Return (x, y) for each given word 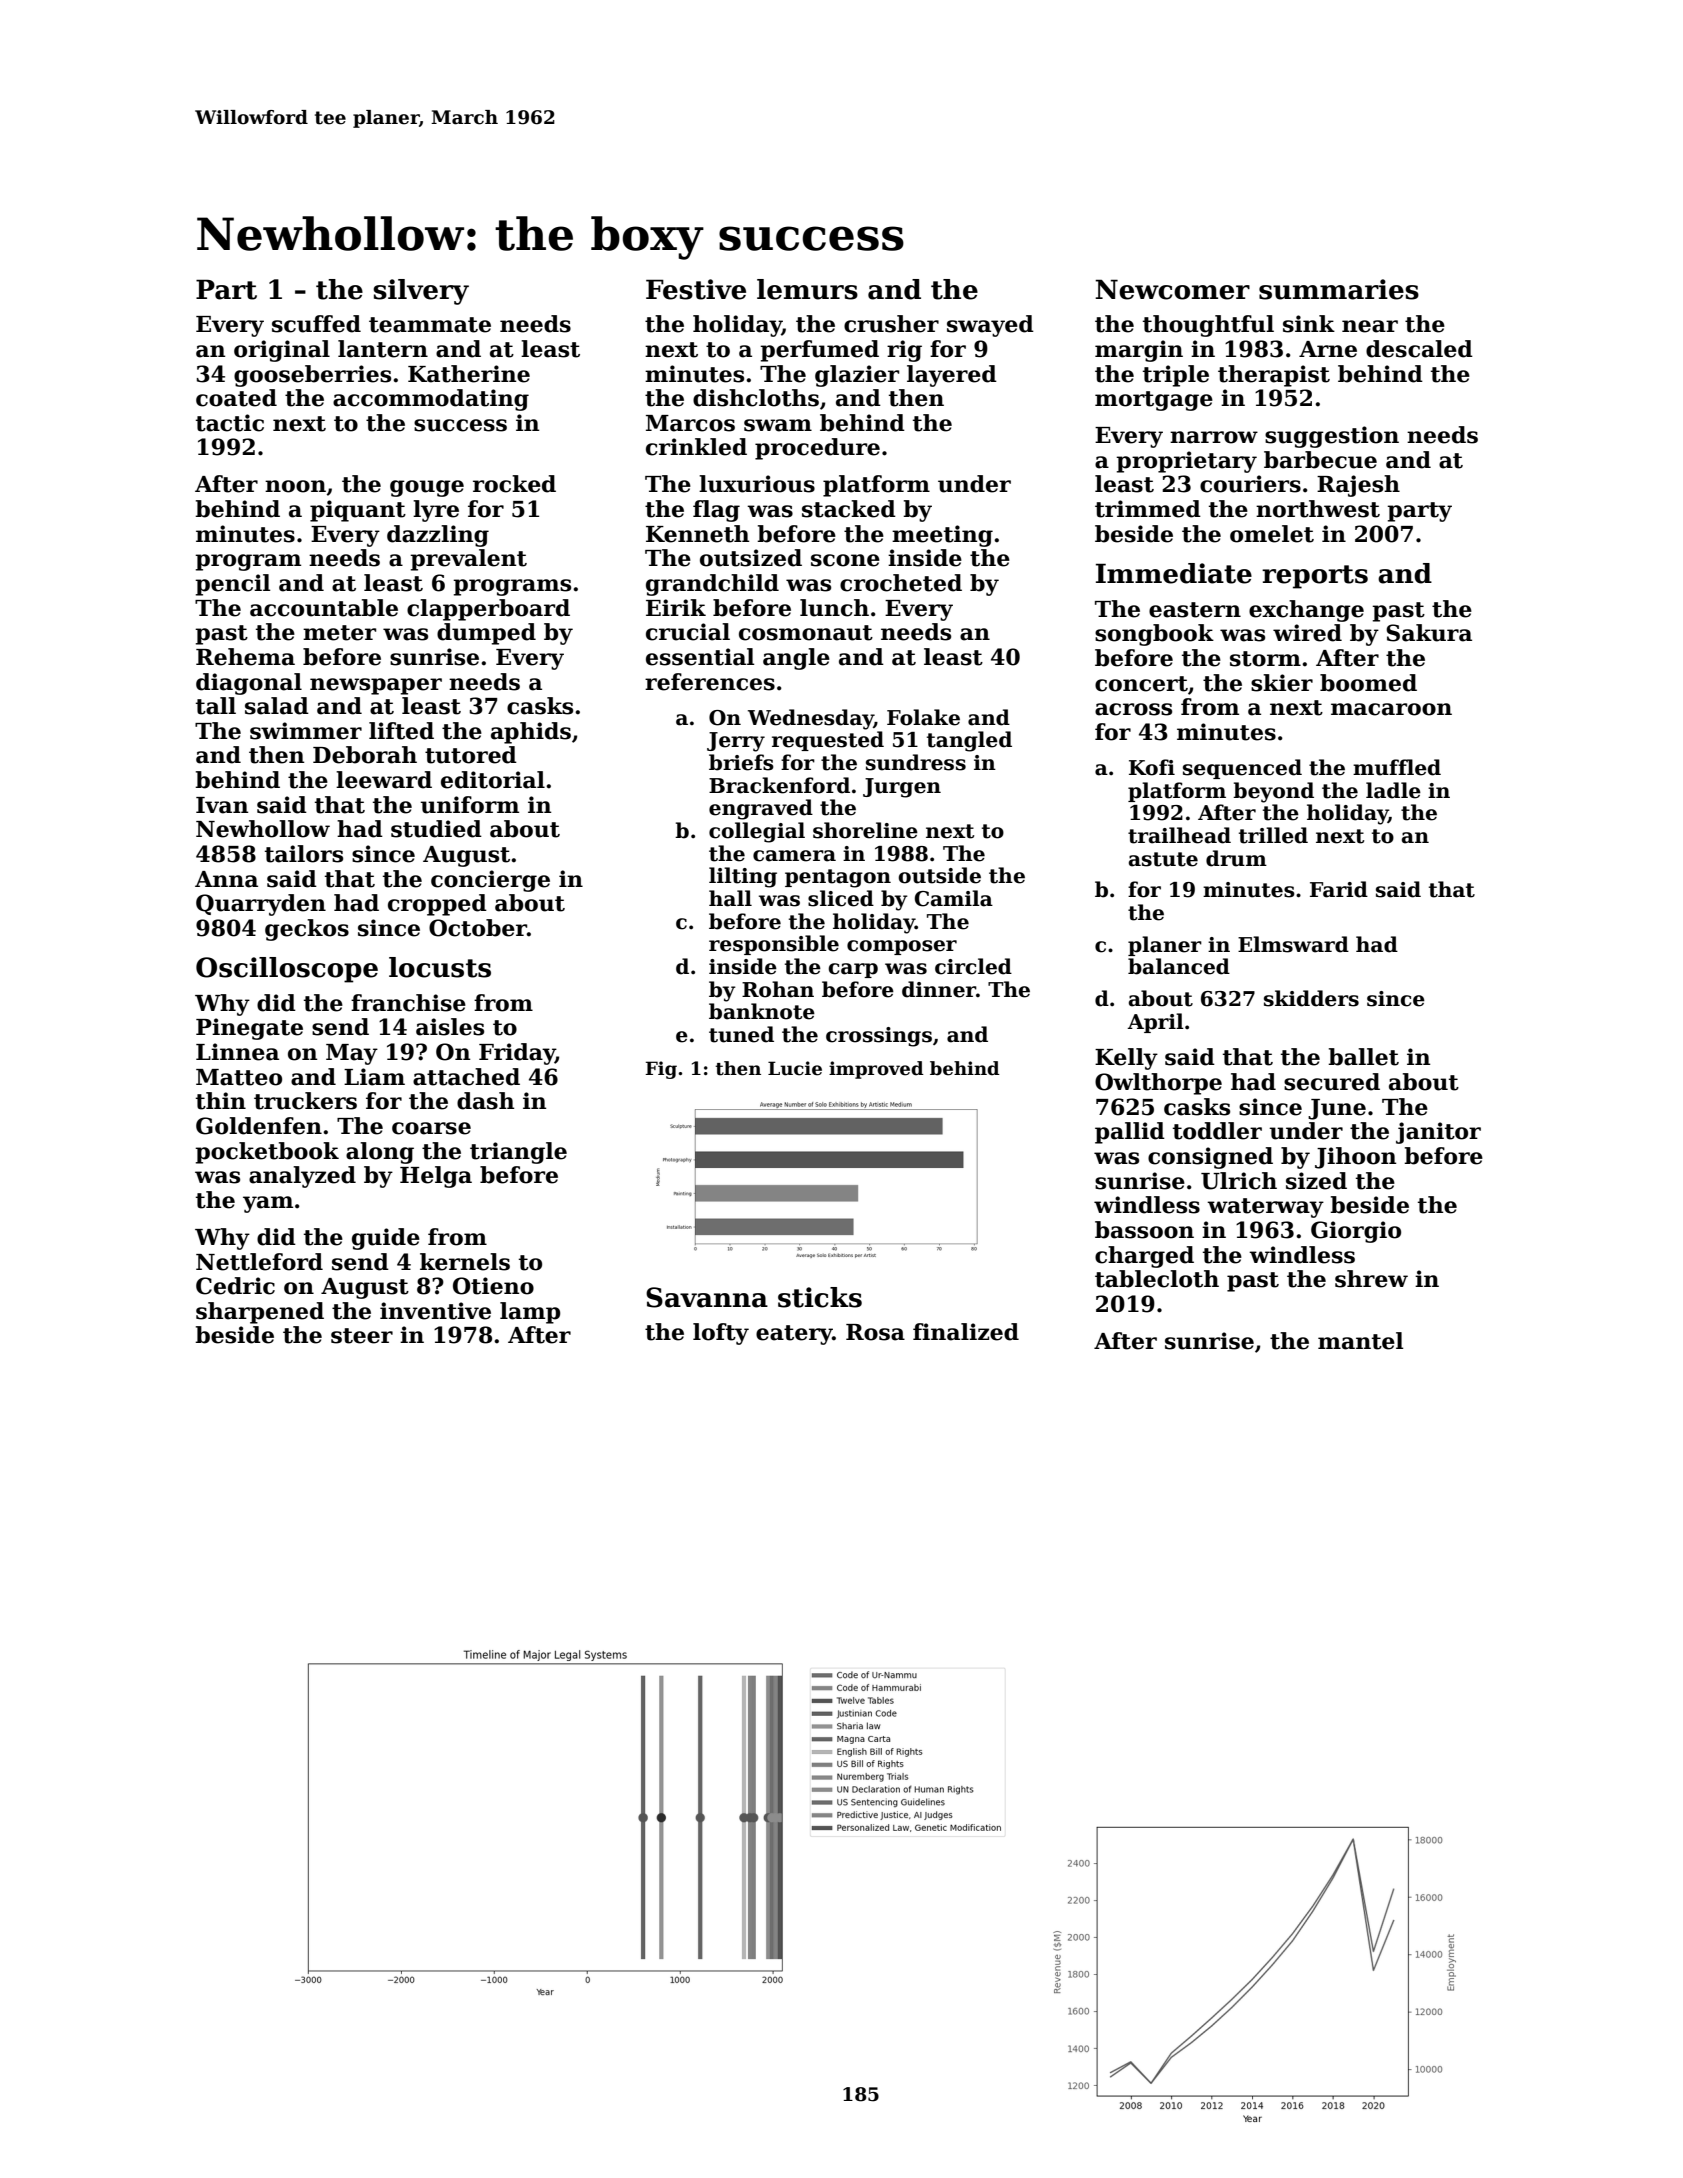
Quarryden (261, 905)
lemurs (807, 289)
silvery (421, 292)
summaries (1339, 289)
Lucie (795, 1068)
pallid (1130, 1133)
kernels (465, 1262)
